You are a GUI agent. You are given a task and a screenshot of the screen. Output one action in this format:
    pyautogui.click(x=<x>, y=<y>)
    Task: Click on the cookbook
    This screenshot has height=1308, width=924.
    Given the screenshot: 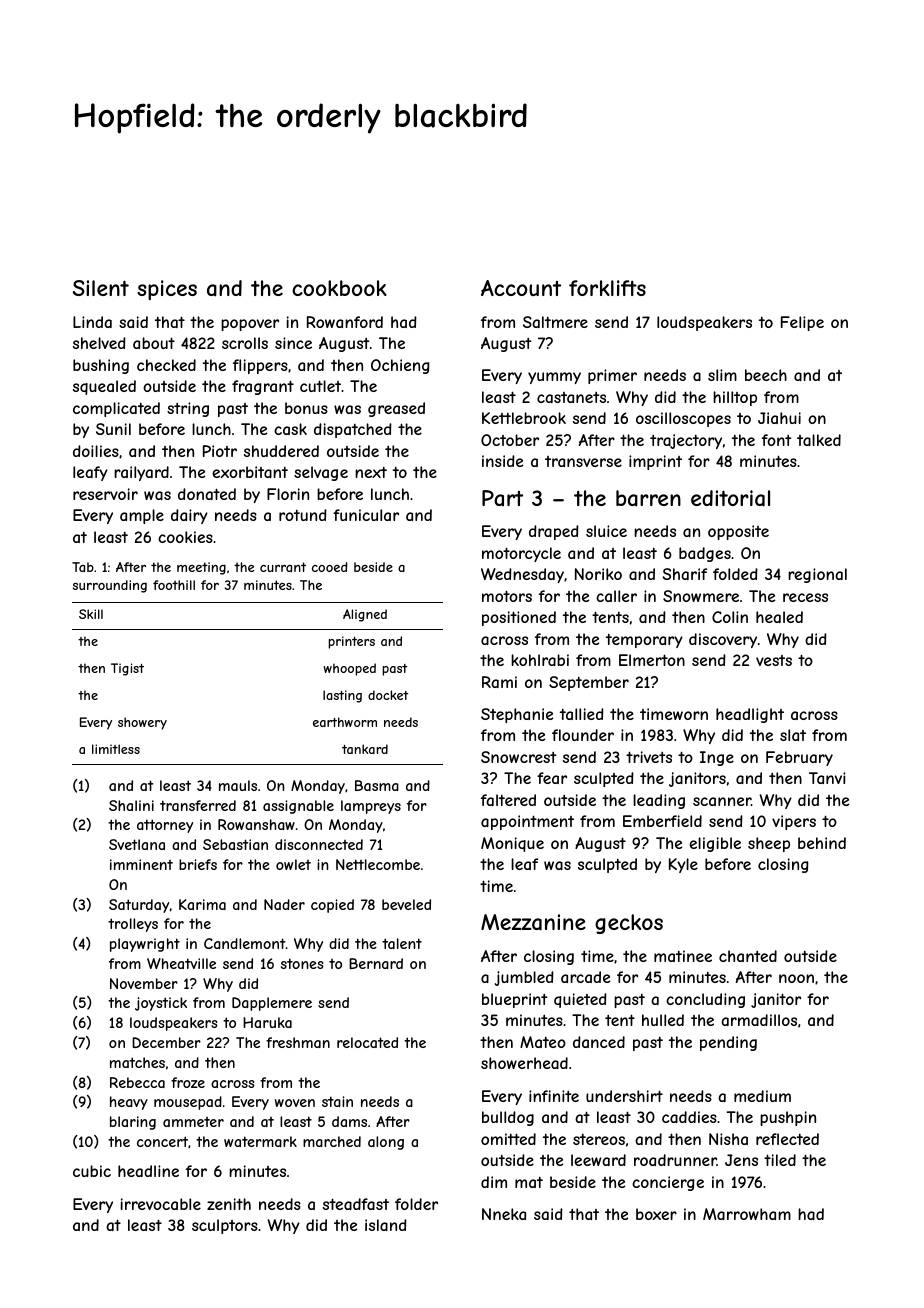 What is the action you would take?
    pyautogui.click(x=339, y=288)
